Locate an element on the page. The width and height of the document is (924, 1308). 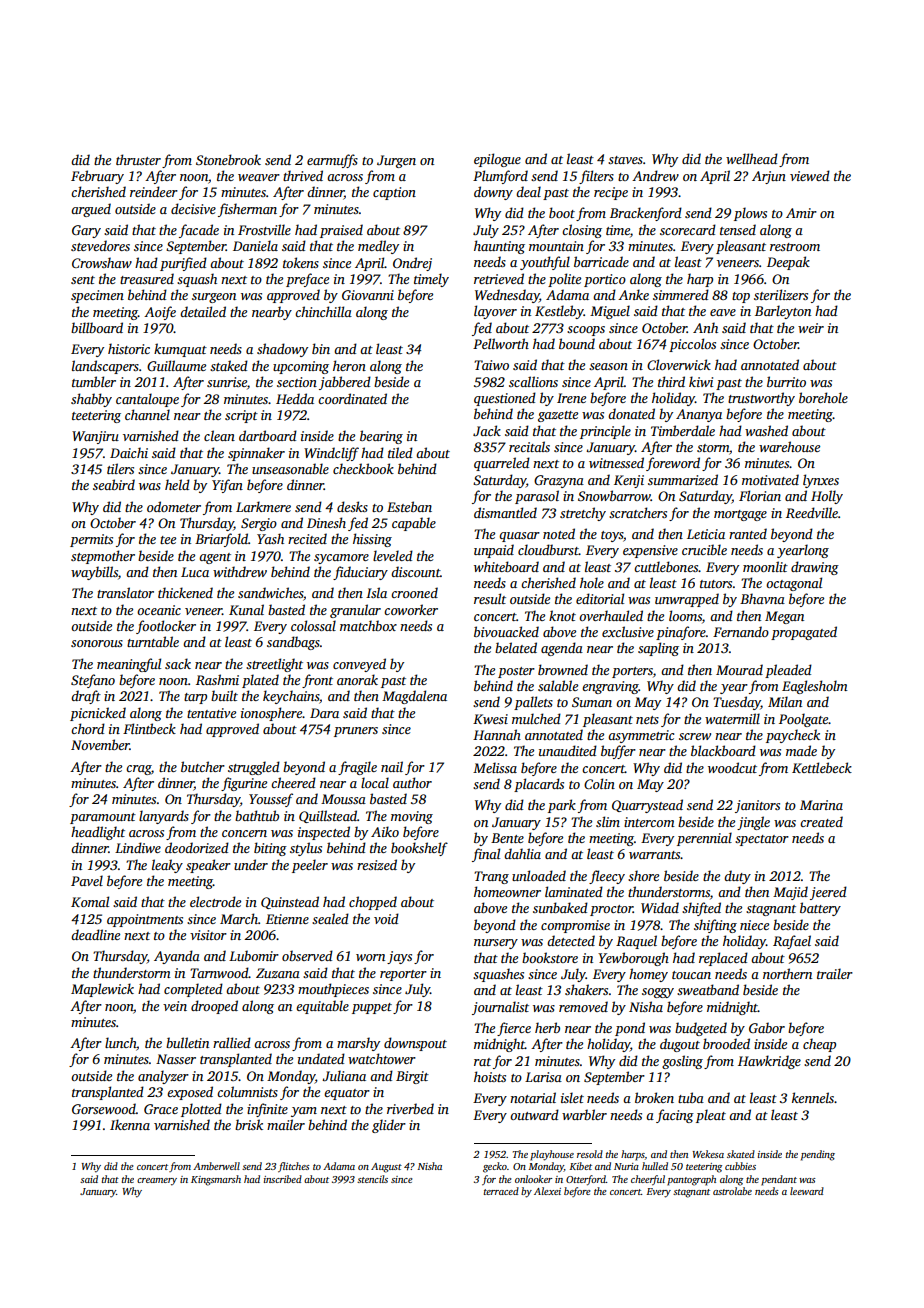
simmered is located at coordinates (681, 294).
